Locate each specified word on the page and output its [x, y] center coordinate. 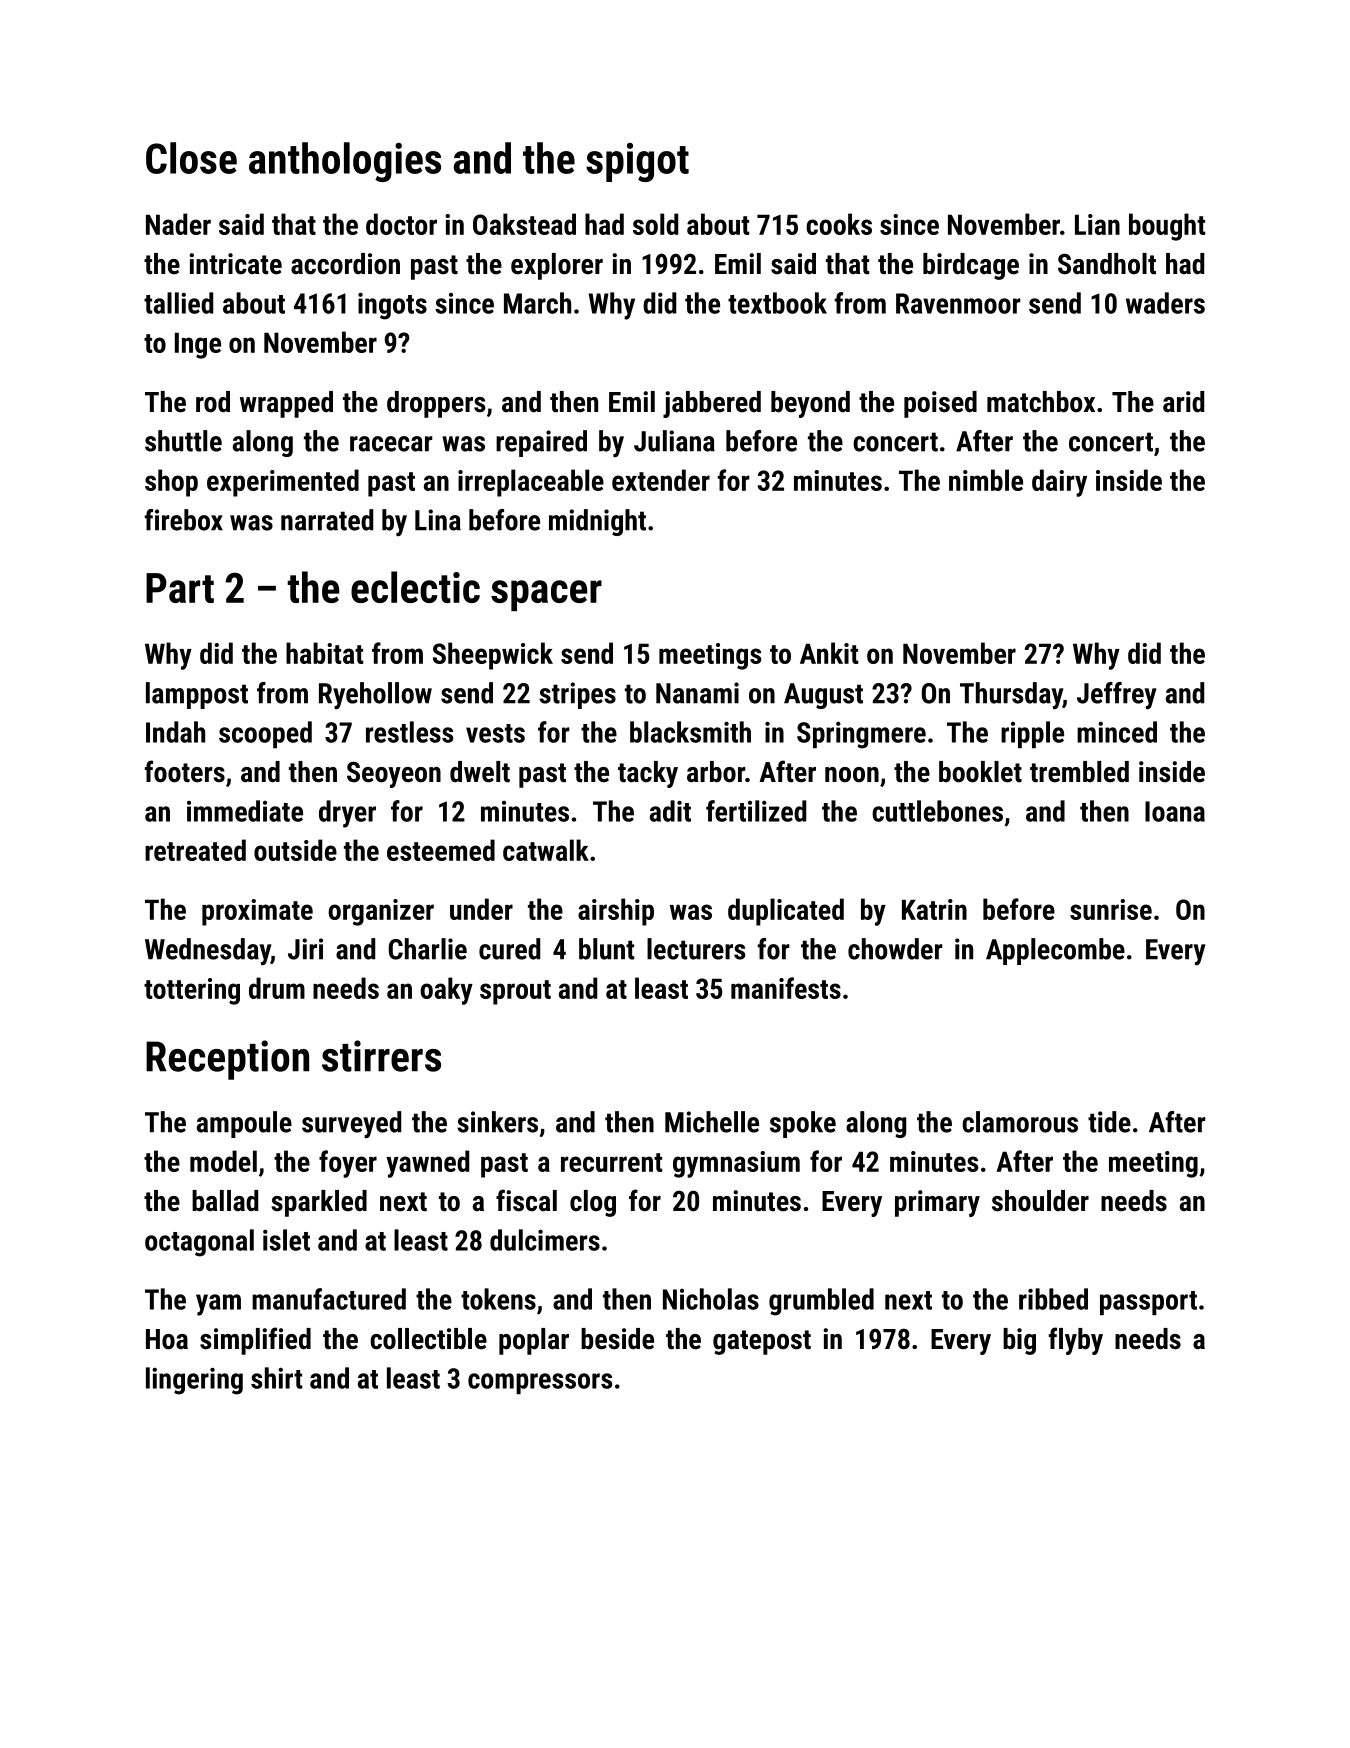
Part [180, 588]
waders [1165, 303]
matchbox [1041, 402]
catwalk [546, 850]
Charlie [428, 949]
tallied [178, 303]
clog [593, 1203]
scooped [265, 734]
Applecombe [1055, 951]
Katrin [934, 909]
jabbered [712, 404]
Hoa [167, 1339]
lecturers [696, 949]
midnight [597, 522]
